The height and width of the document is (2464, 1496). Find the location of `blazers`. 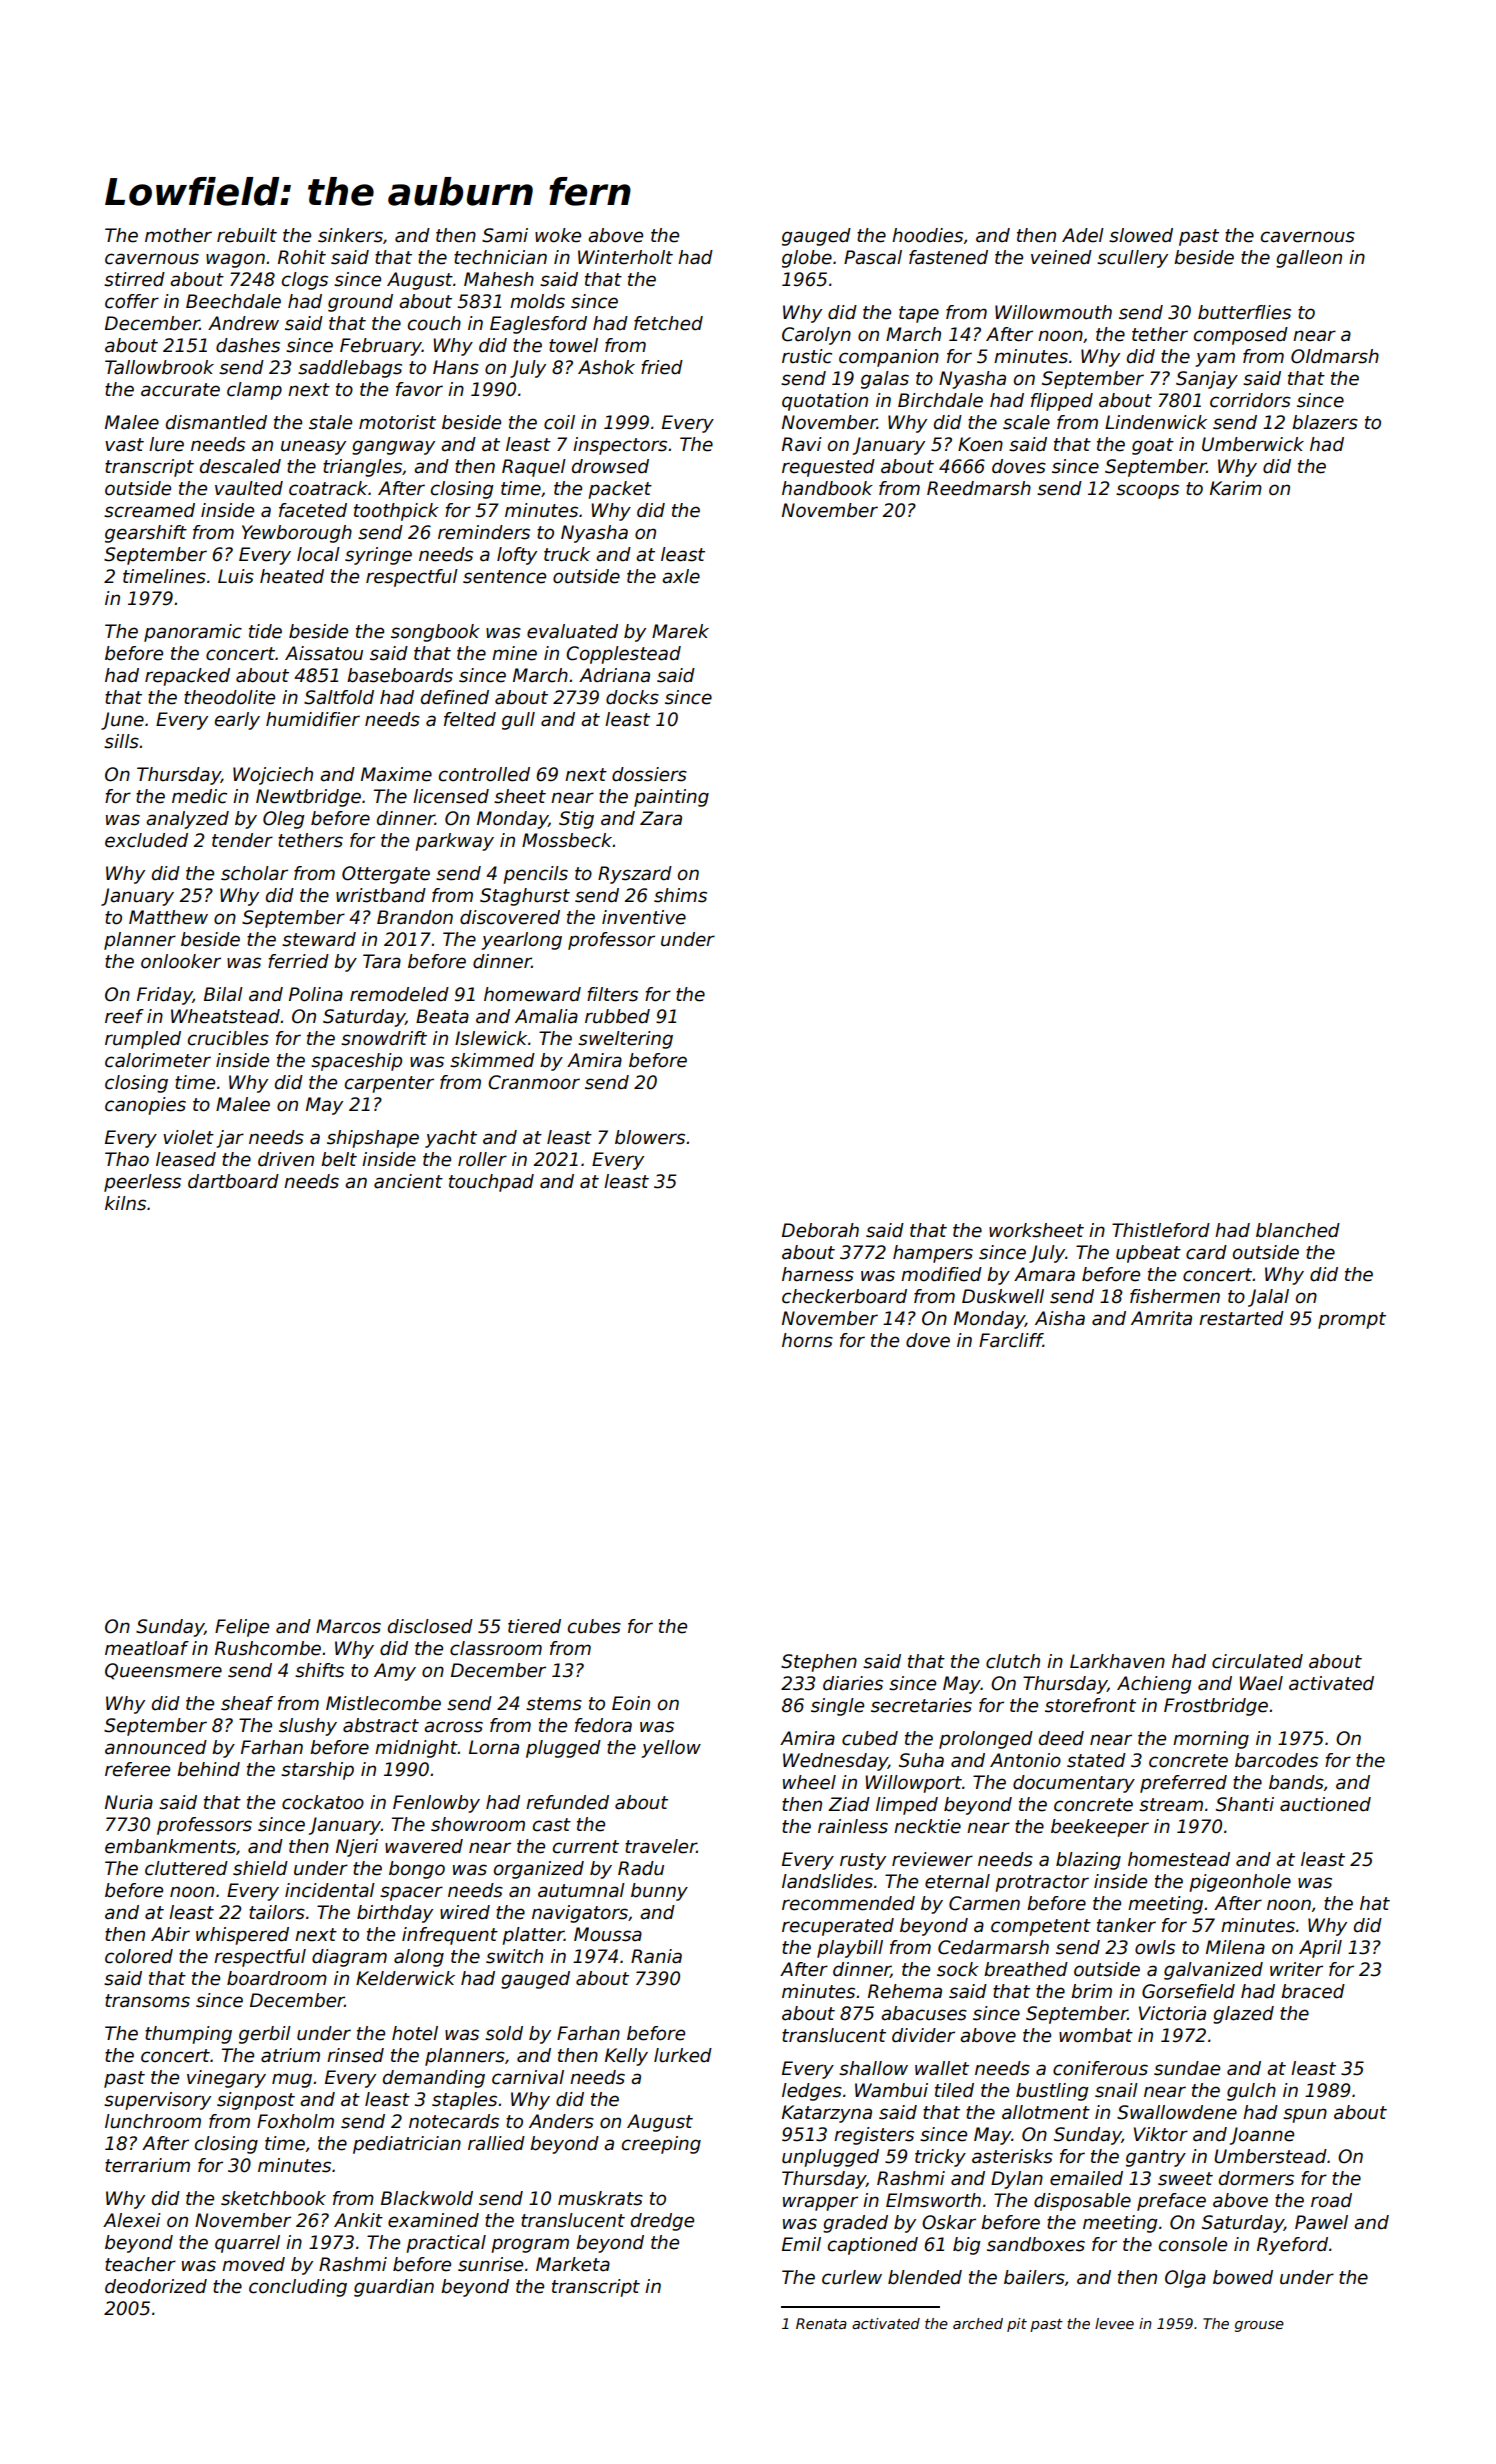

blazers is located at coordinates (1325, 422).
